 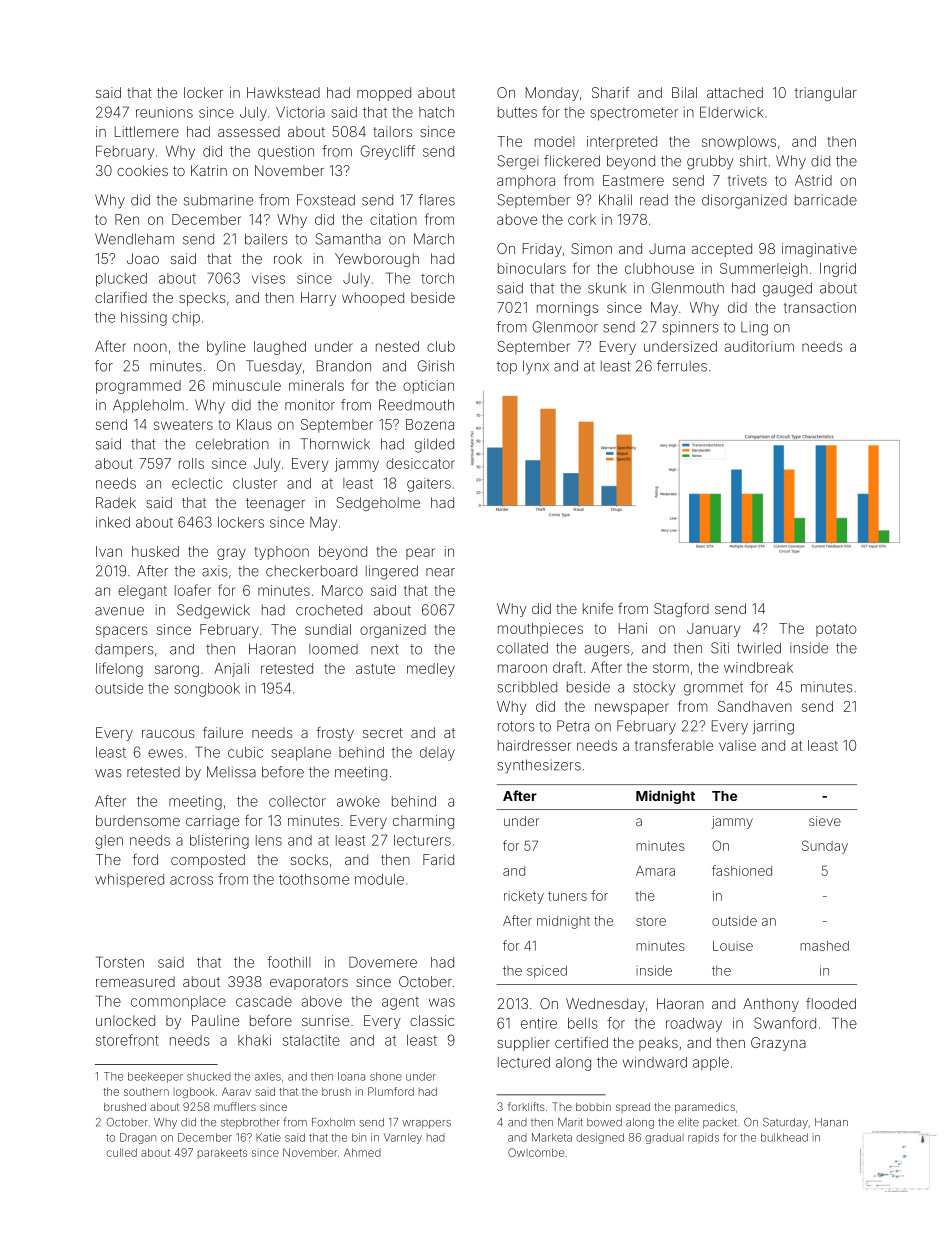 What do you see at coordinates (226, 348) in the image?
I see `byline` at bounding box center [226, 348].
